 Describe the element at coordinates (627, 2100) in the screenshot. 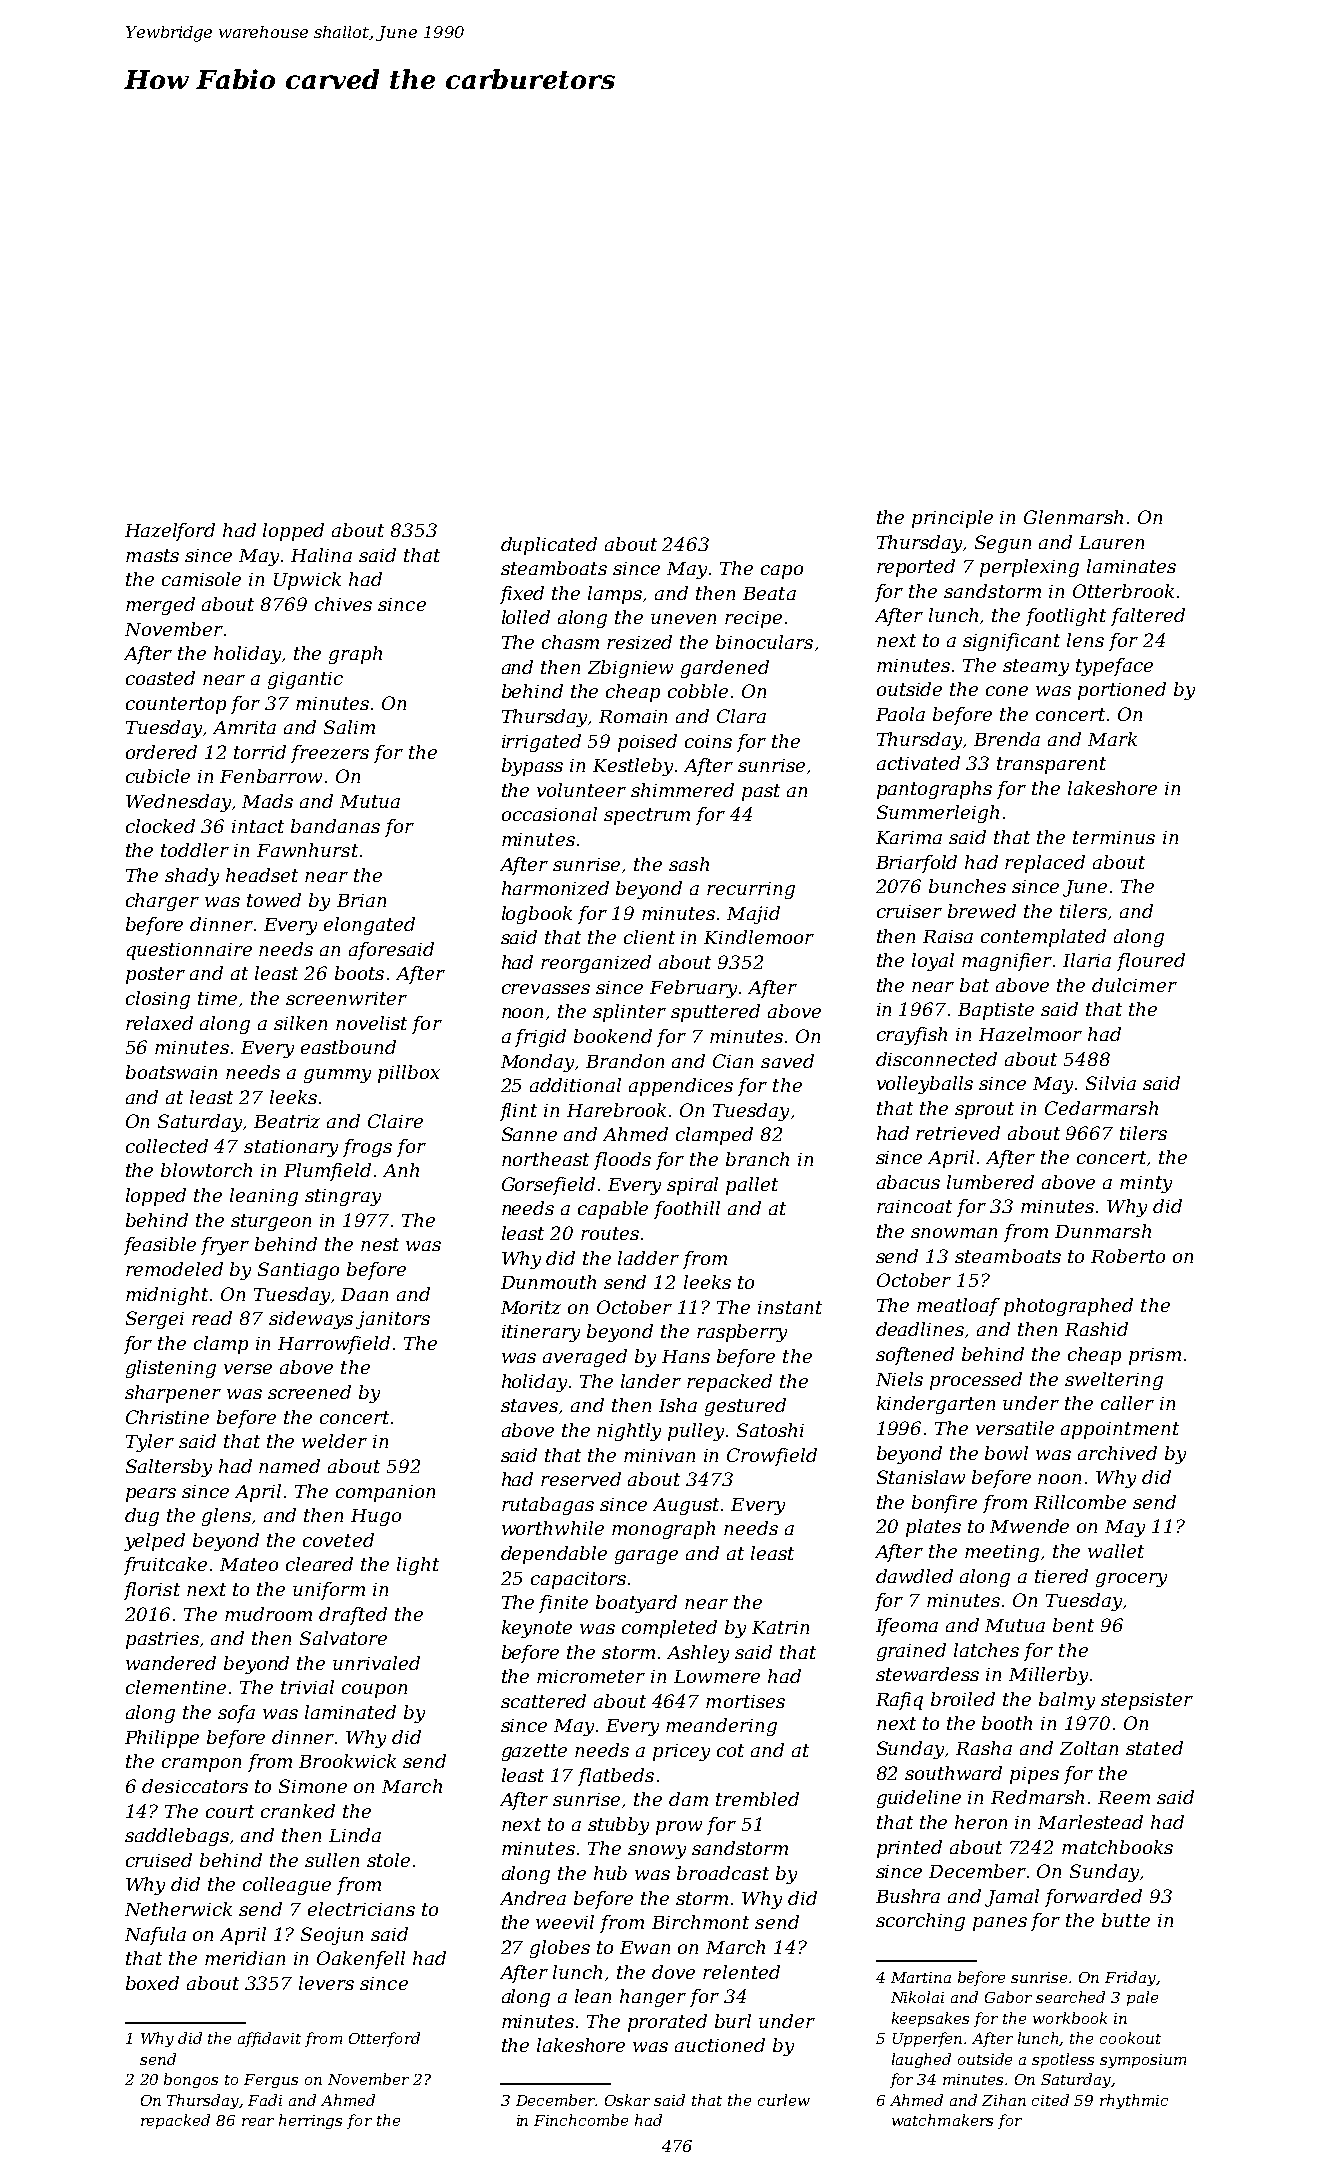

I see `Oskar` at that location.
